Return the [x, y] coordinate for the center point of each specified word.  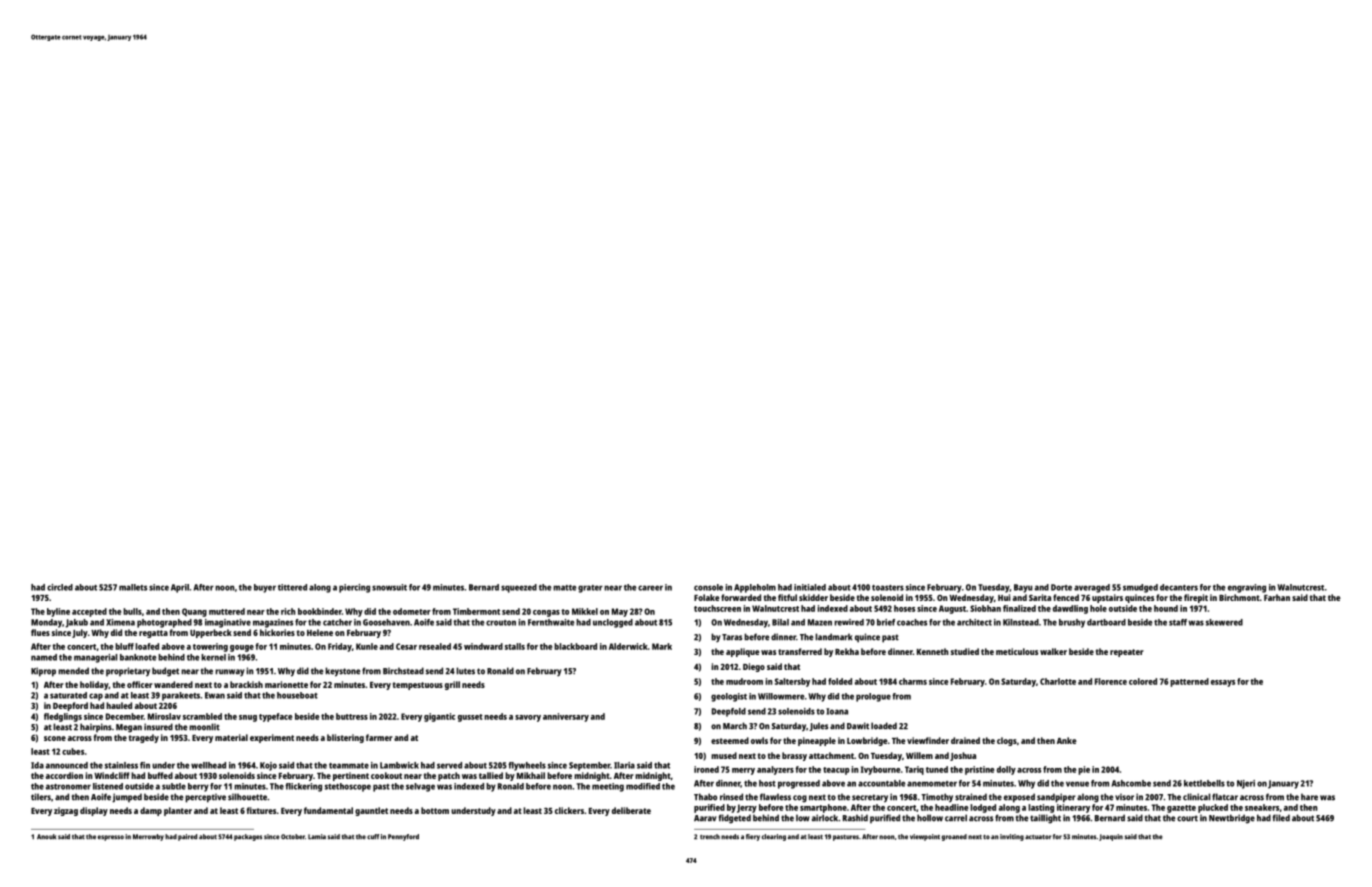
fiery [753, 837]
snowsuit [389, 587]
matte [564, 588]
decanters [1179, 587]
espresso [111, 838]
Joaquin [1111, 837]
